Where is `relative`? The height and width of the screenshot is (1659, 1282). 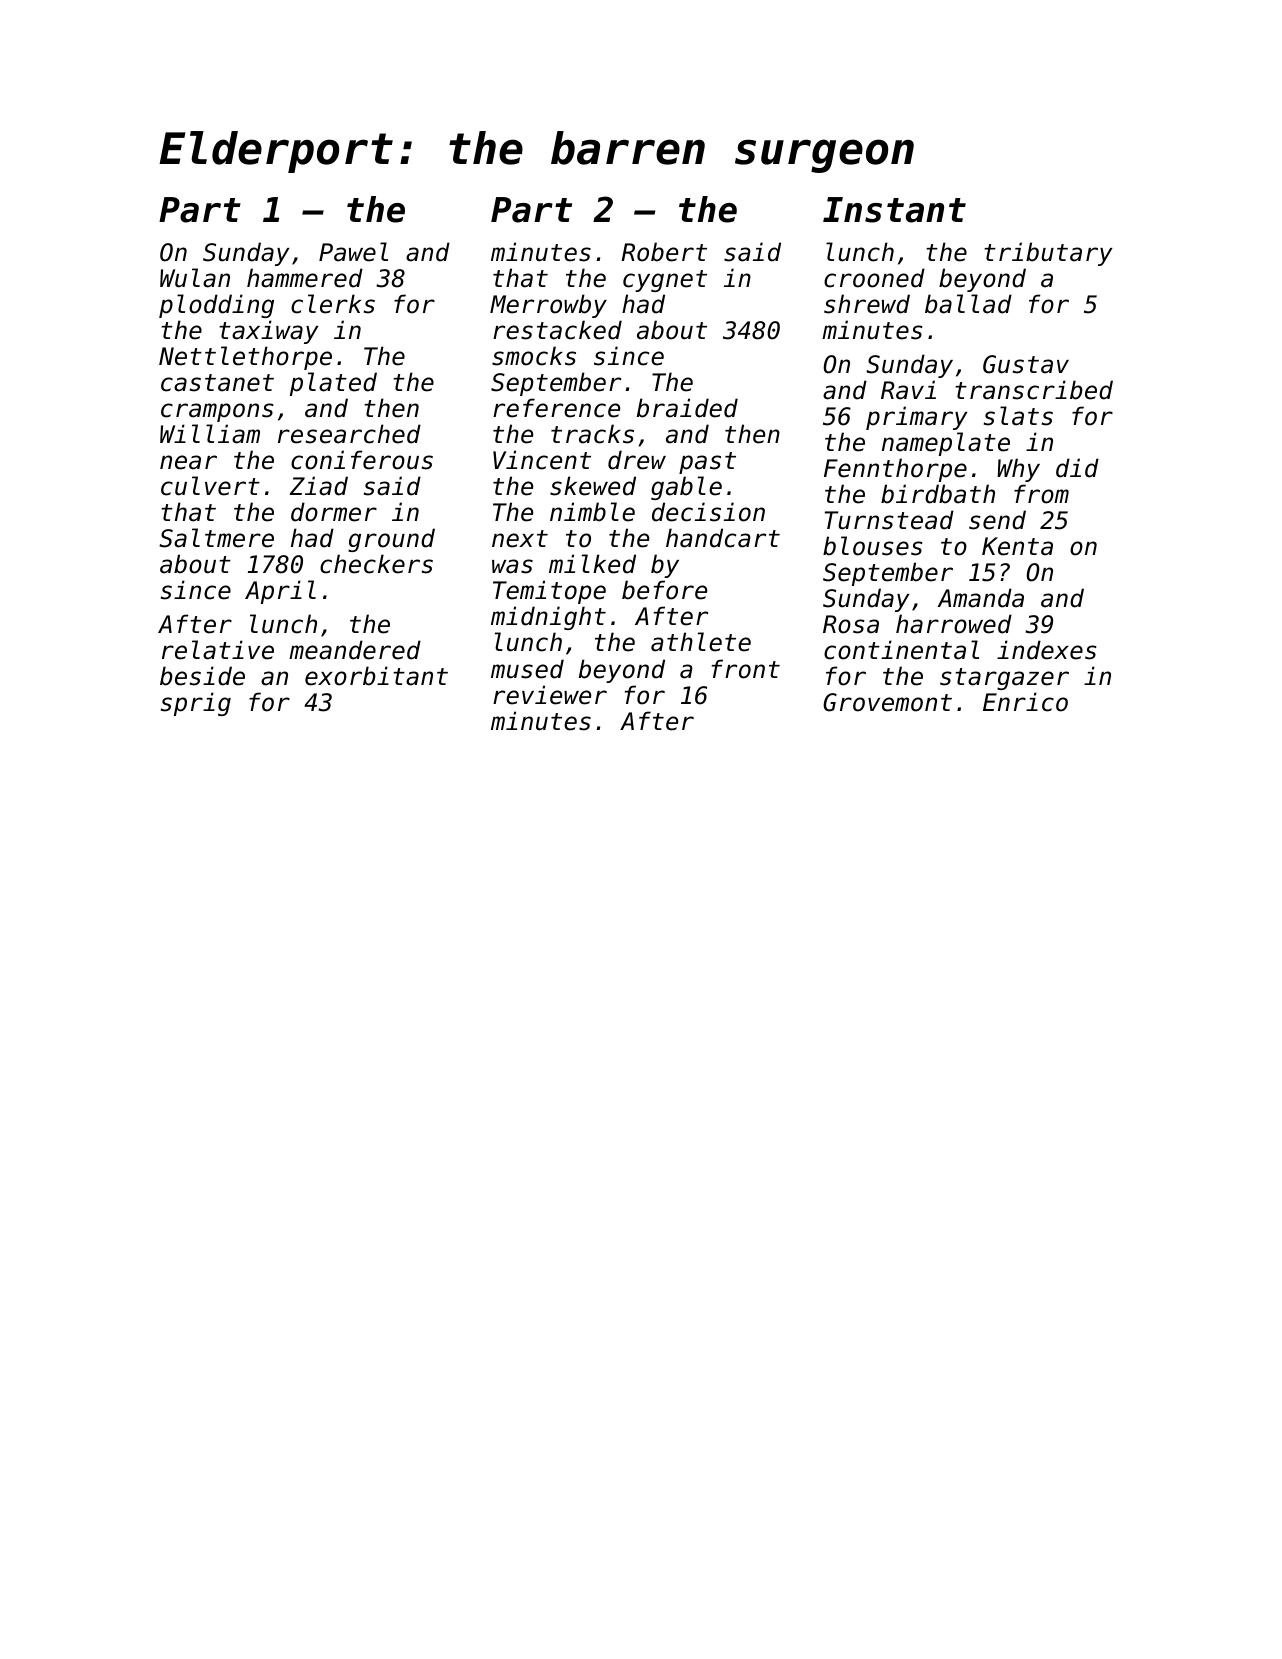
relative is located at coordinates (218, 650).
